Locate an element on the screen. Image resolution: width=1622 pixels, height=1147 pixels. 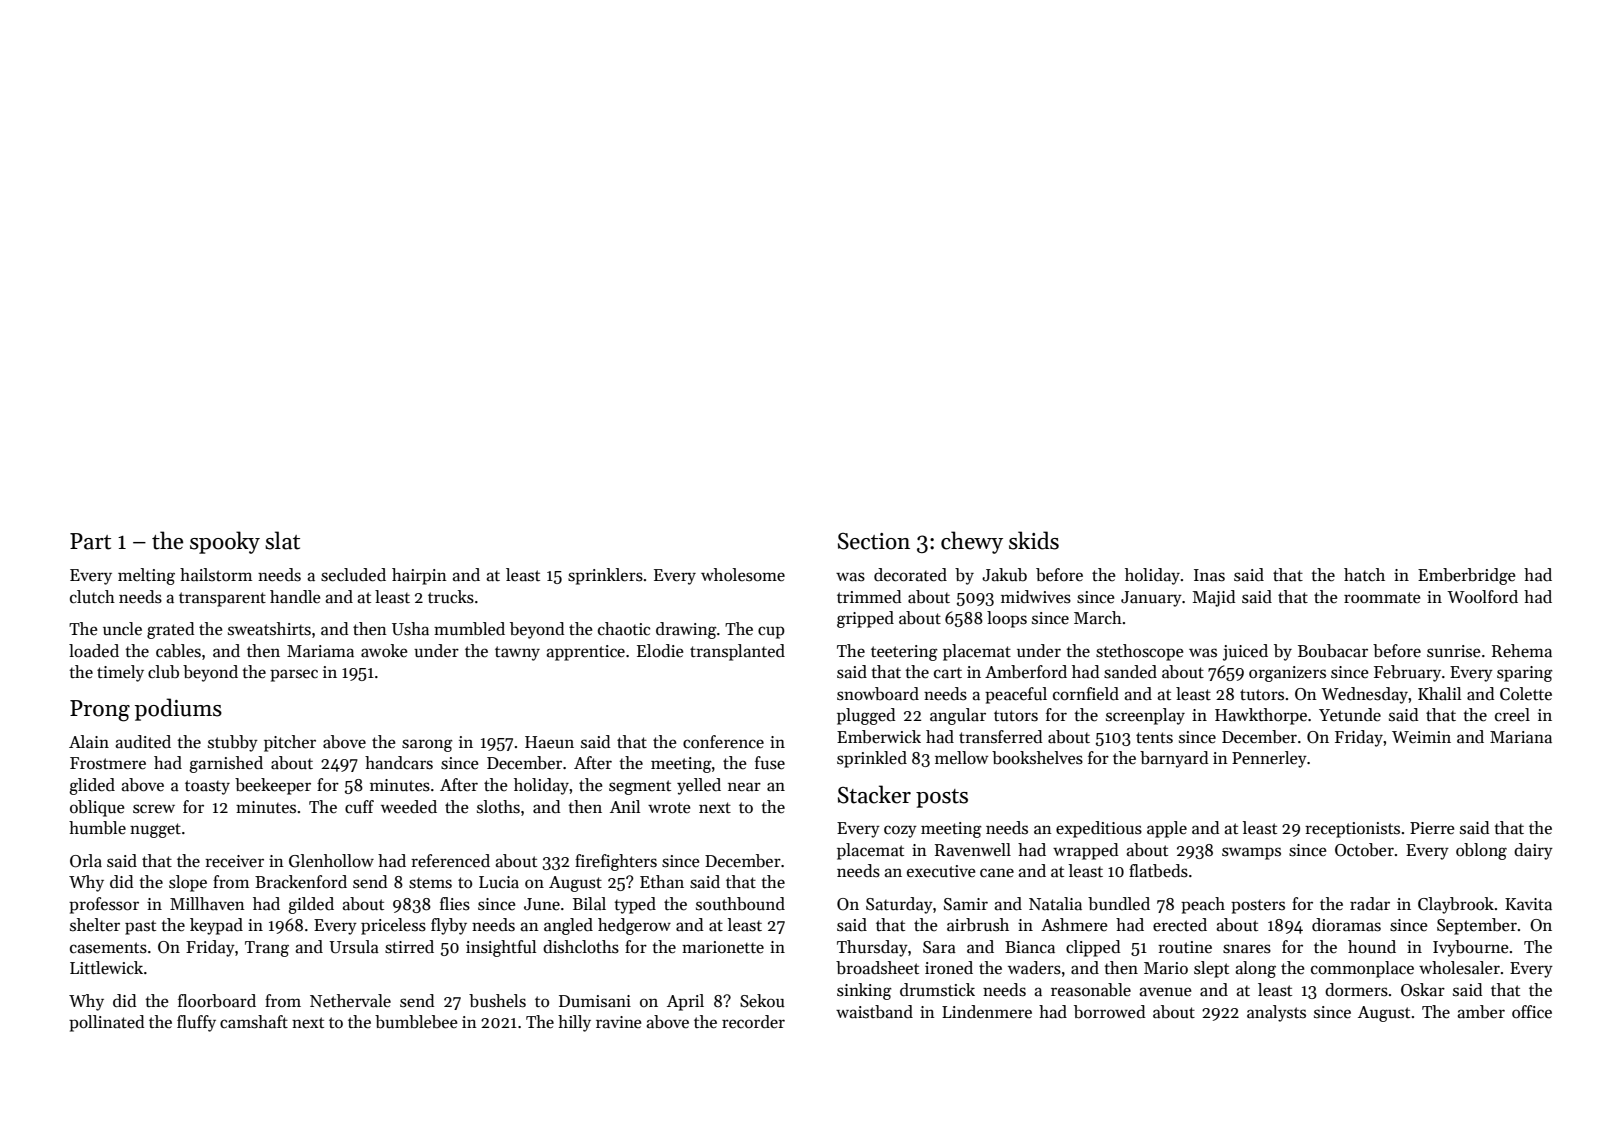
recorder is located at coordinates (753, 1022).
